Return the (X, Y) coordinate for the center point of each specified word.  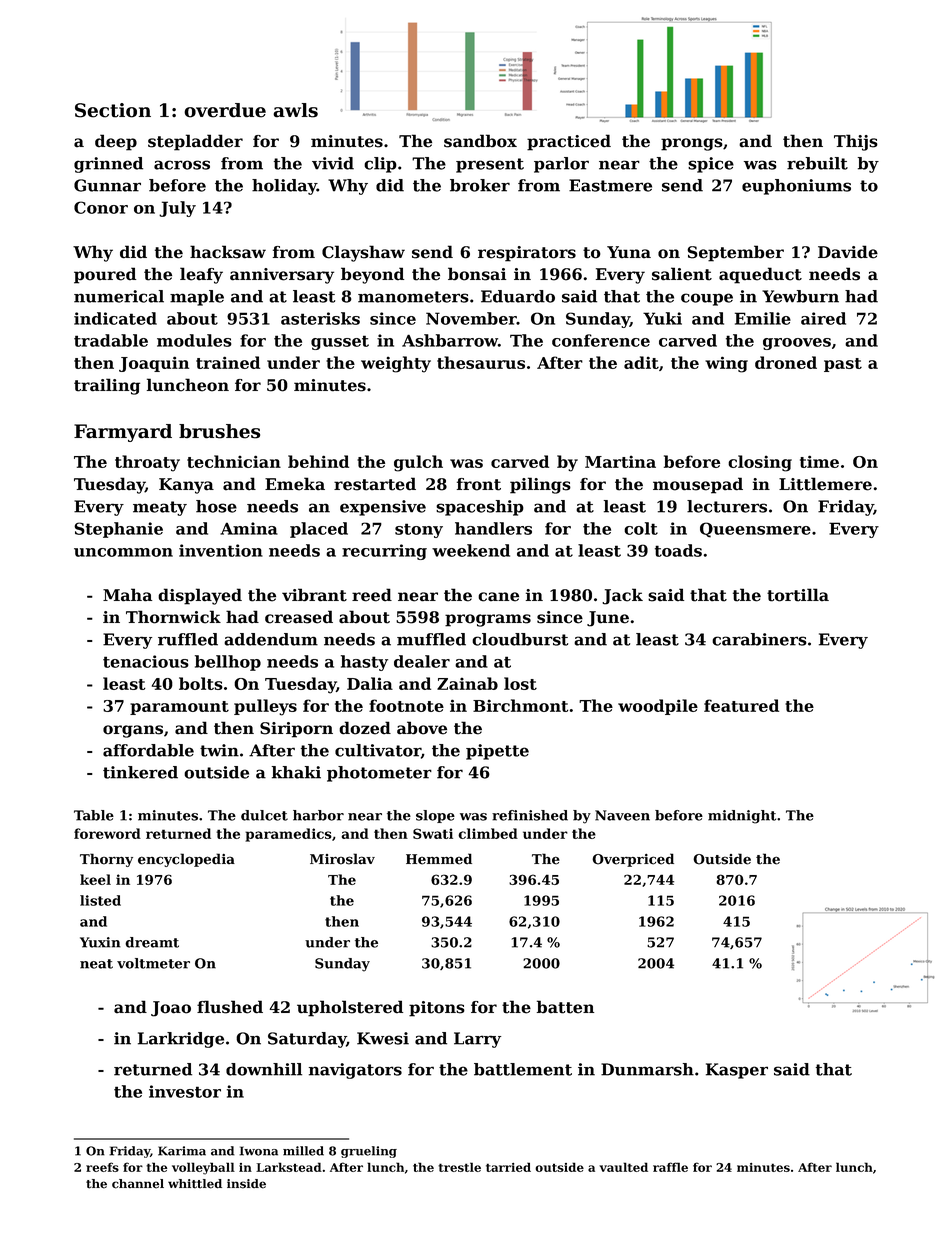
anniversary (282, 276)
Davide (848, 252)
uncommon (123, 552)
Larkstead (289, 1167)
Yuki (662, 318)
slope (435, 816)
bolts (201, 683)
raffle (670, 1167)
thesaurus (481, 362)
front (479, 484)
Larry (477, 1040)
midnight (742, 817)
